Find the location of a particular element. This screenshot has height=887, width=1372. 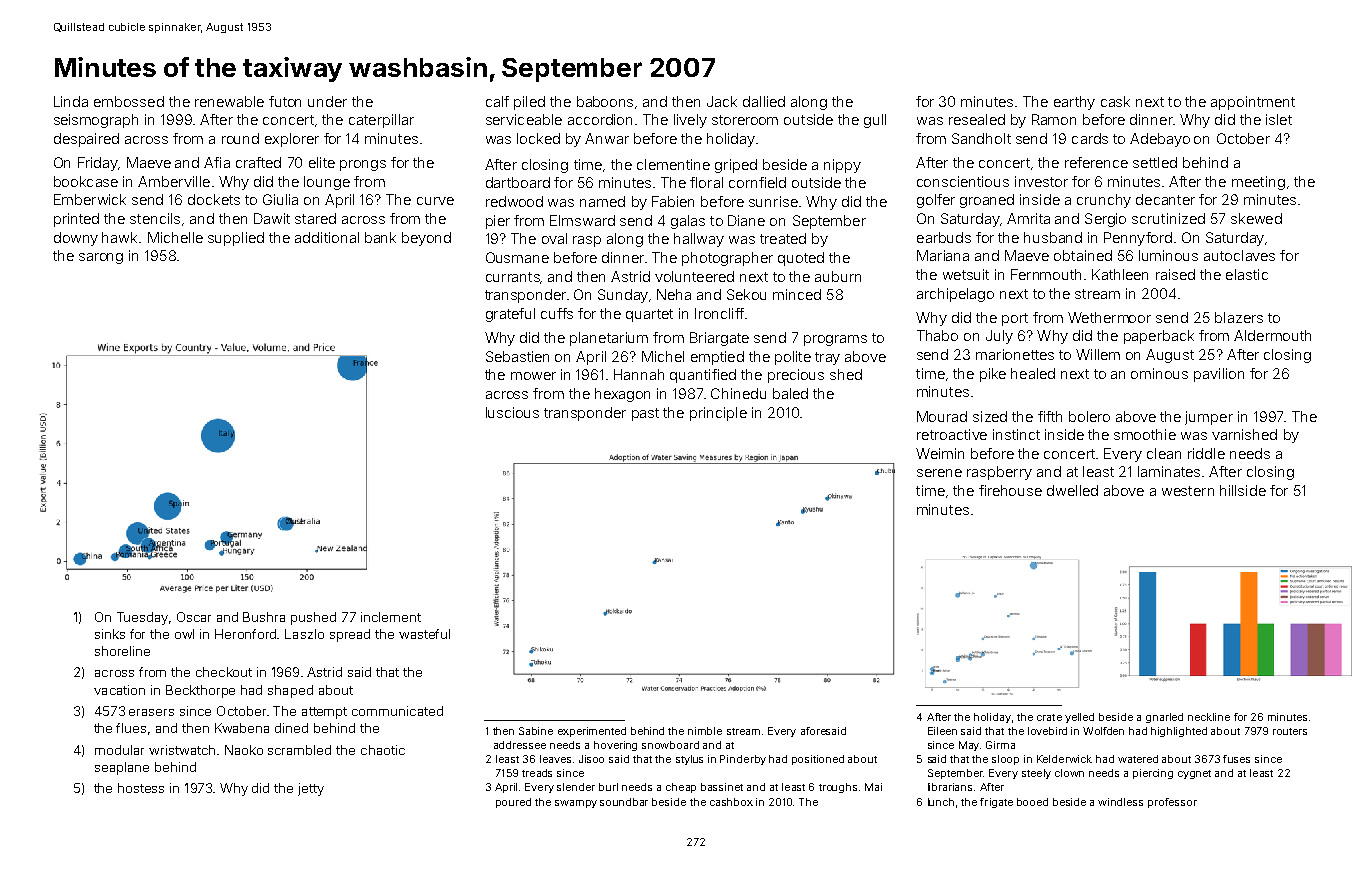

past is located at coordinates (645, 414).
